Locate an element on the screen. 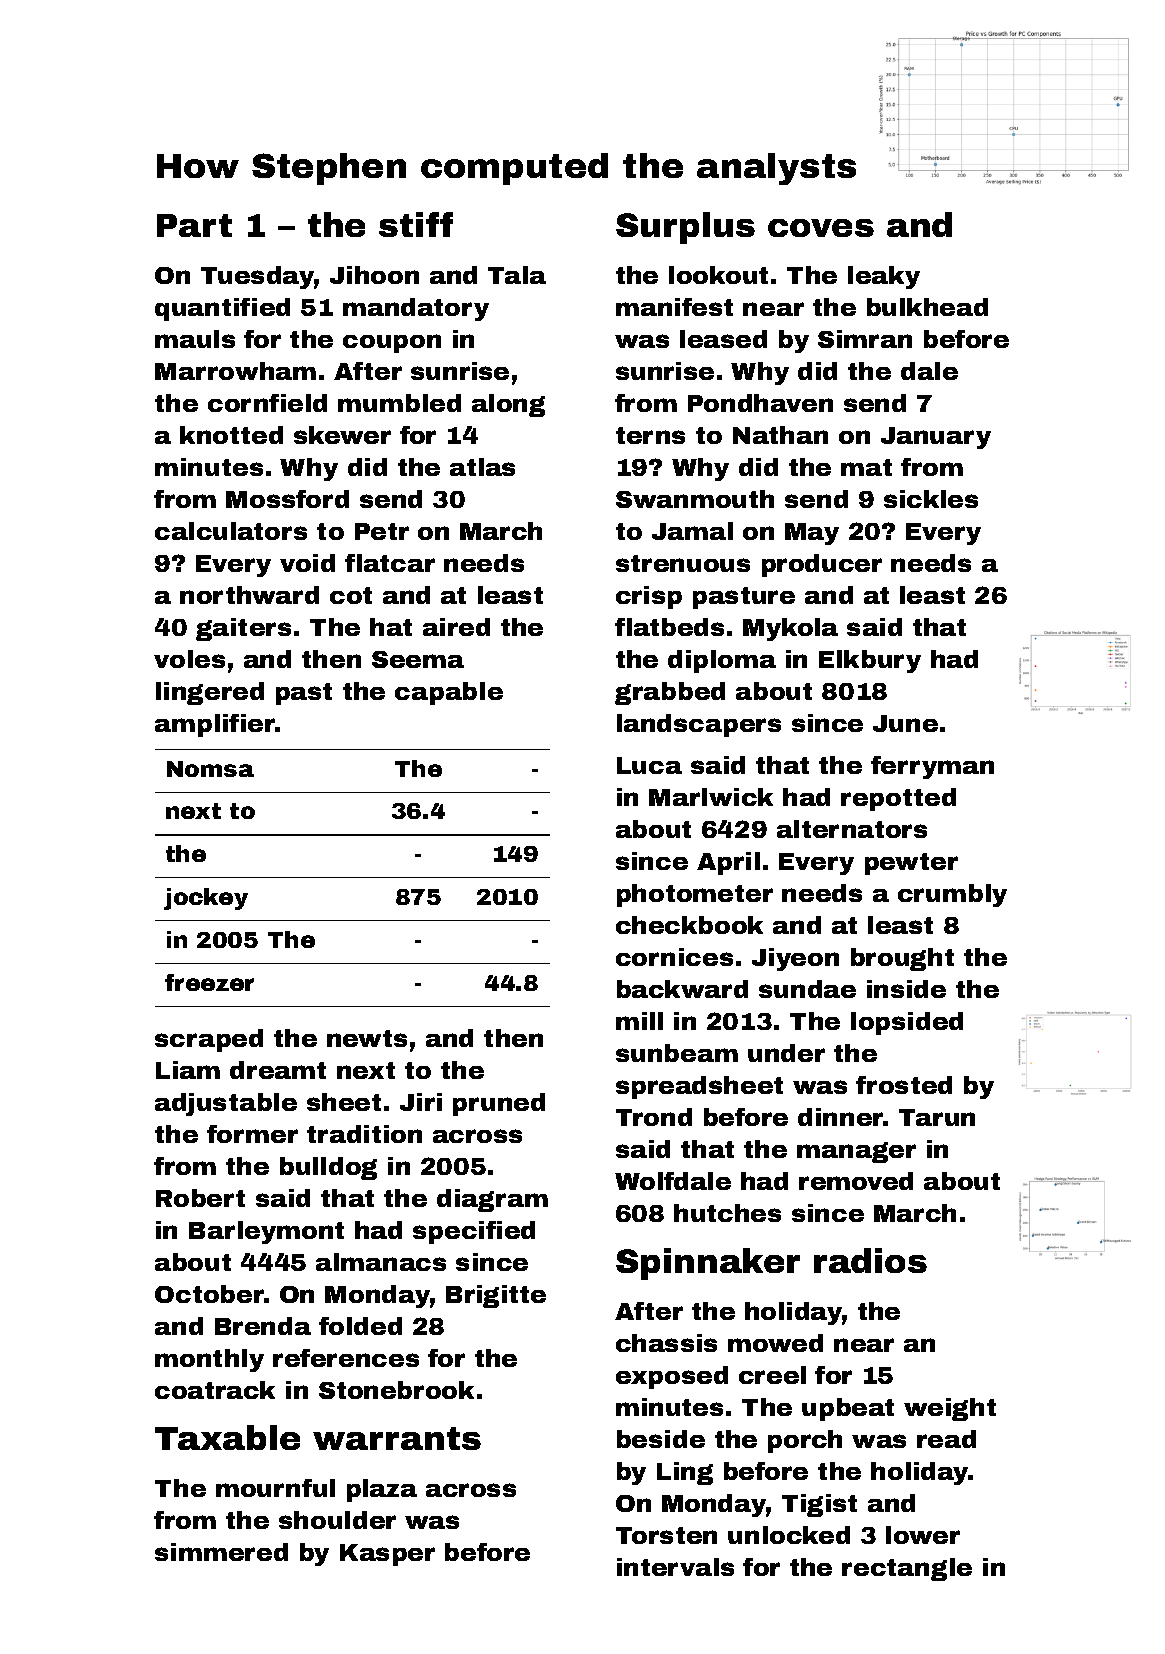 The image size is (1165, 1654). Jiri is located at coordinates (421, 1102).
